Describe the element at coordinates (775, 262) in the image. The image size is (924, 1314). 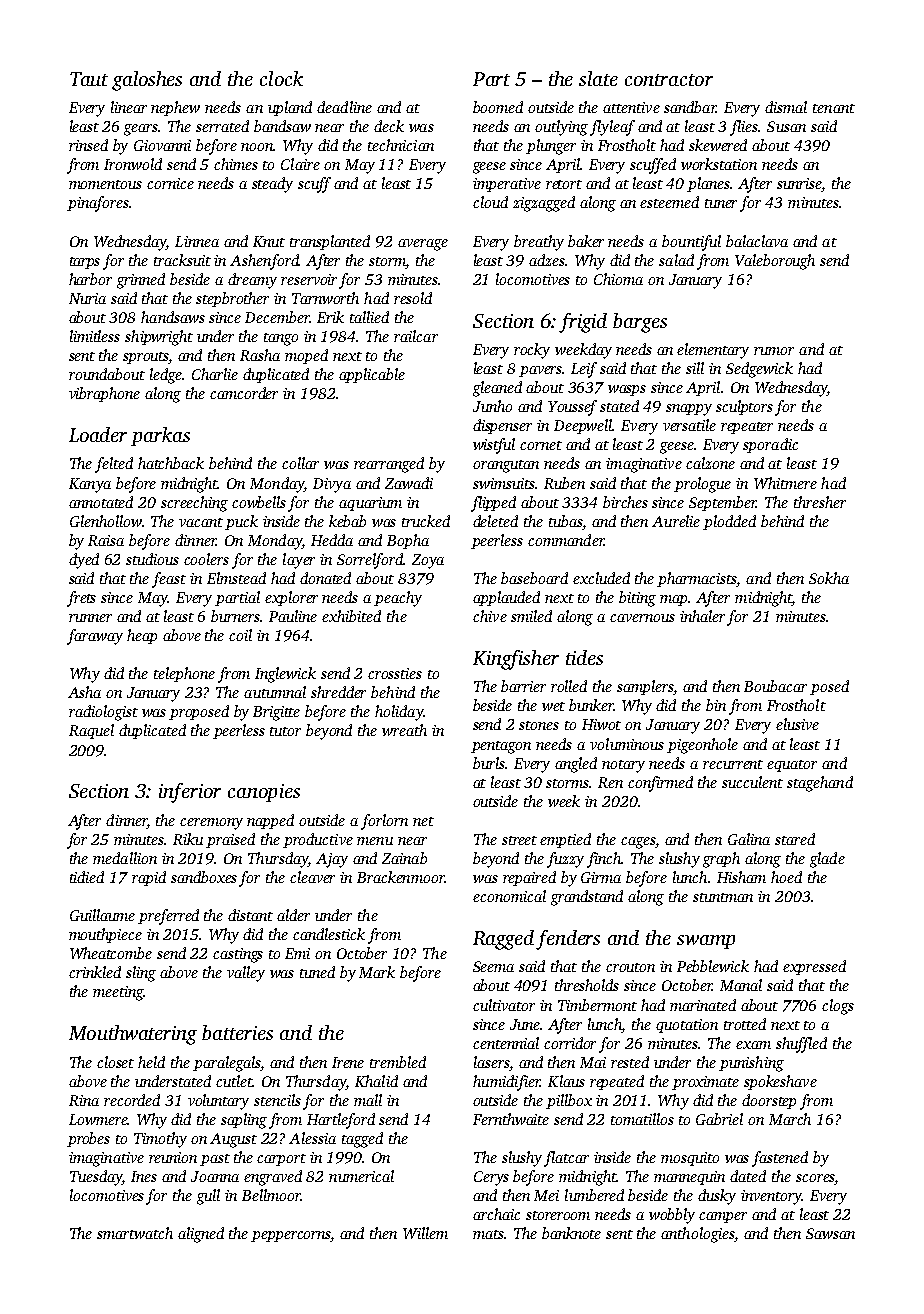
I see `Valeborough` at that location.
